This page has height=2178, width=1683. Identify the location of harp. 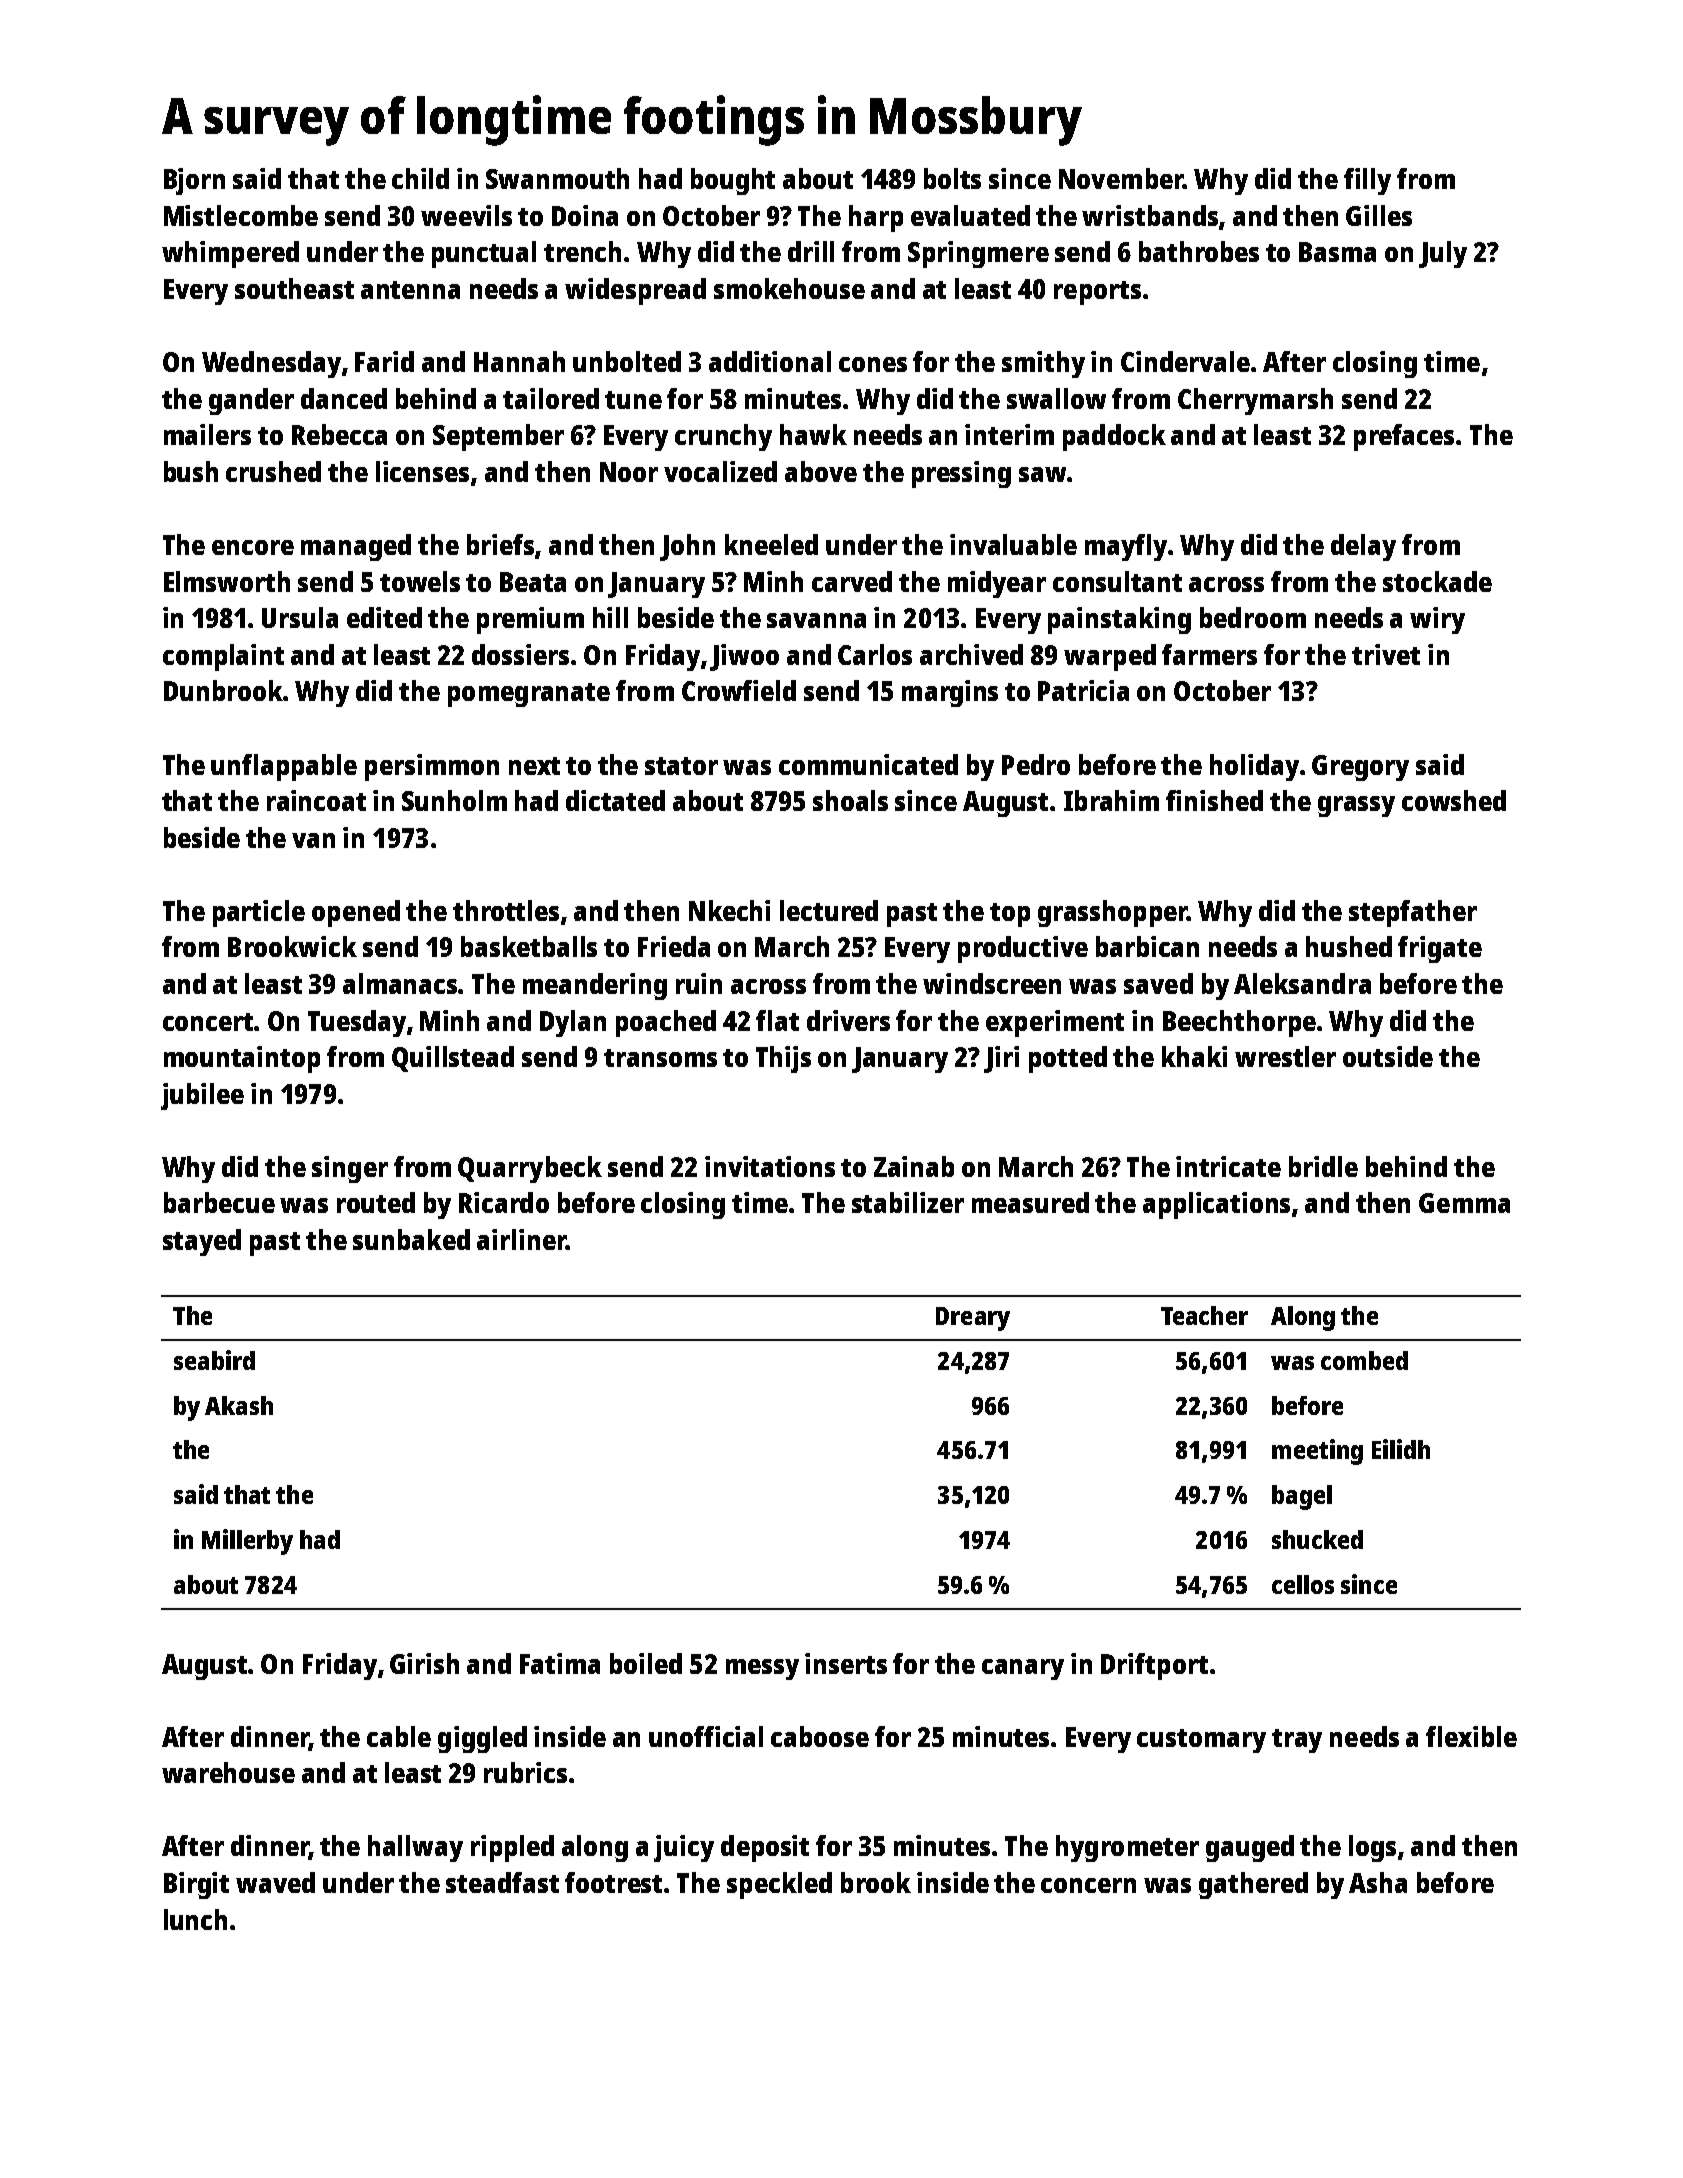
(876, 218).
